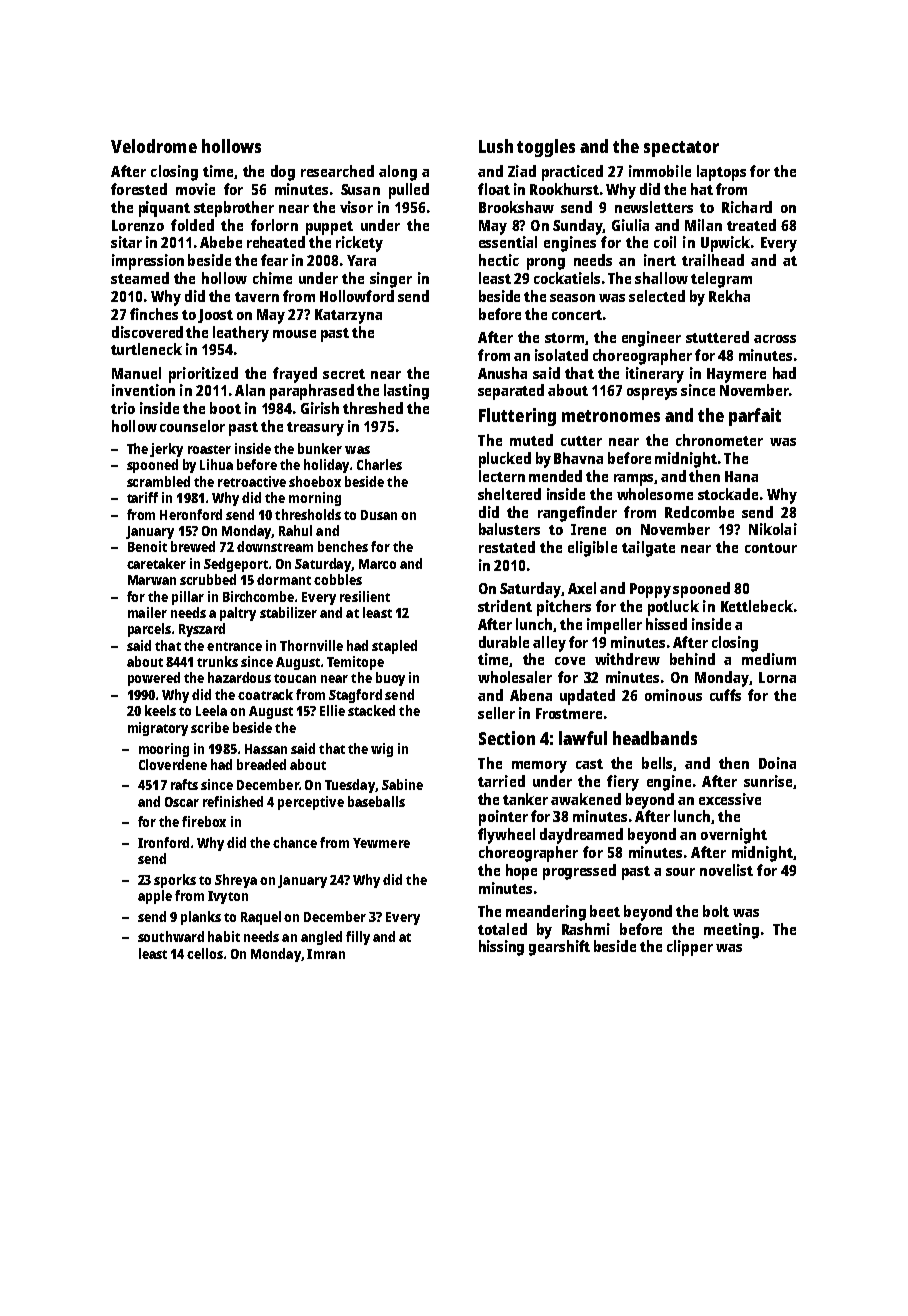 The width and height of the screenshot is (908, 1316). I want to click on hissing, so click(501, 948).
